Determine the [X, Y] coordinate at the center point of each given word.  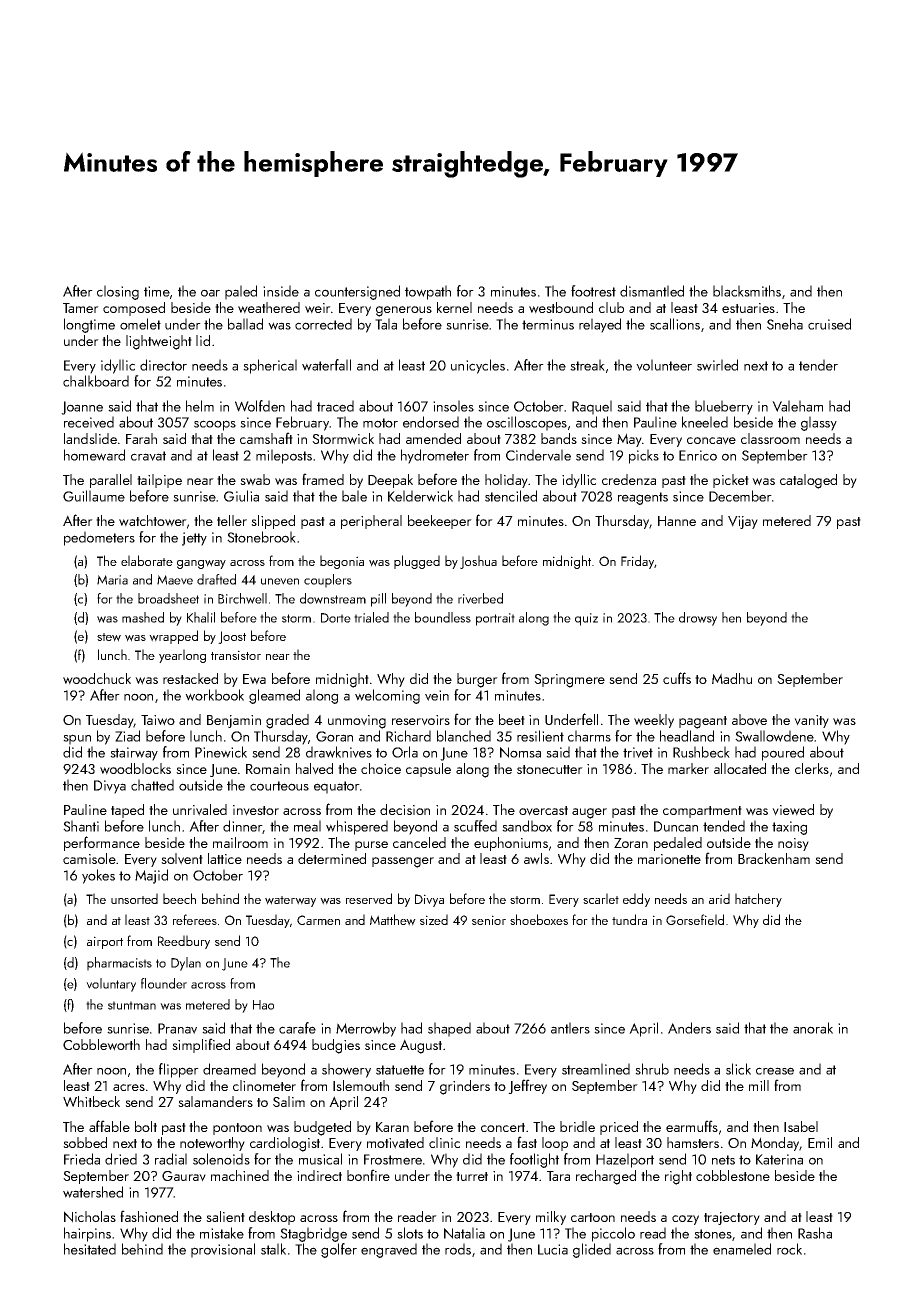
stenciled [511, 496]
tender [818, 365]
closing [118, 292]
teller [232, 520]
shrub [652, 1069]
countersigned [357, 292]
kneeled [705, 422]
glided [592, 1250]
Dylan [186, 964]
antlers [570, 1028]
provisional [223, 1250]
